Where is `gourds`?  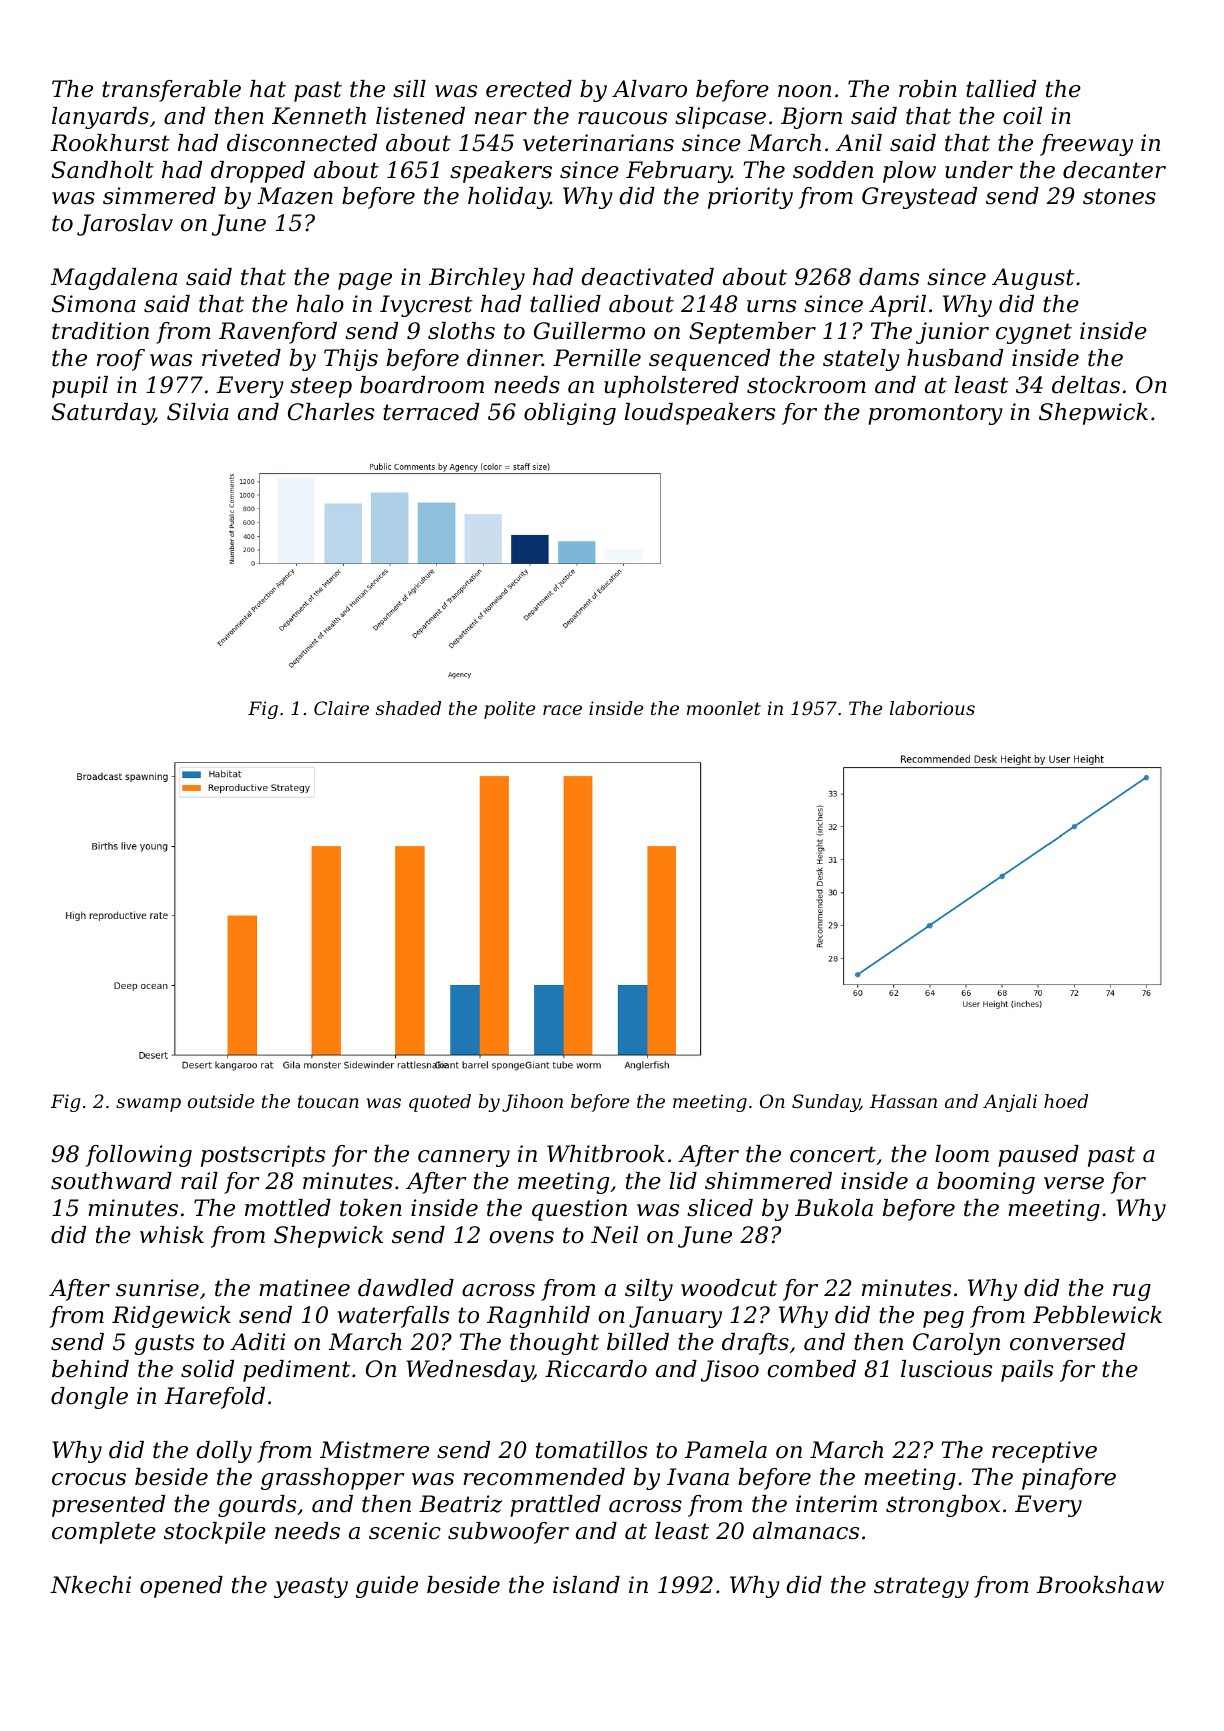
gourds is located at coordinates (257, 1506).
